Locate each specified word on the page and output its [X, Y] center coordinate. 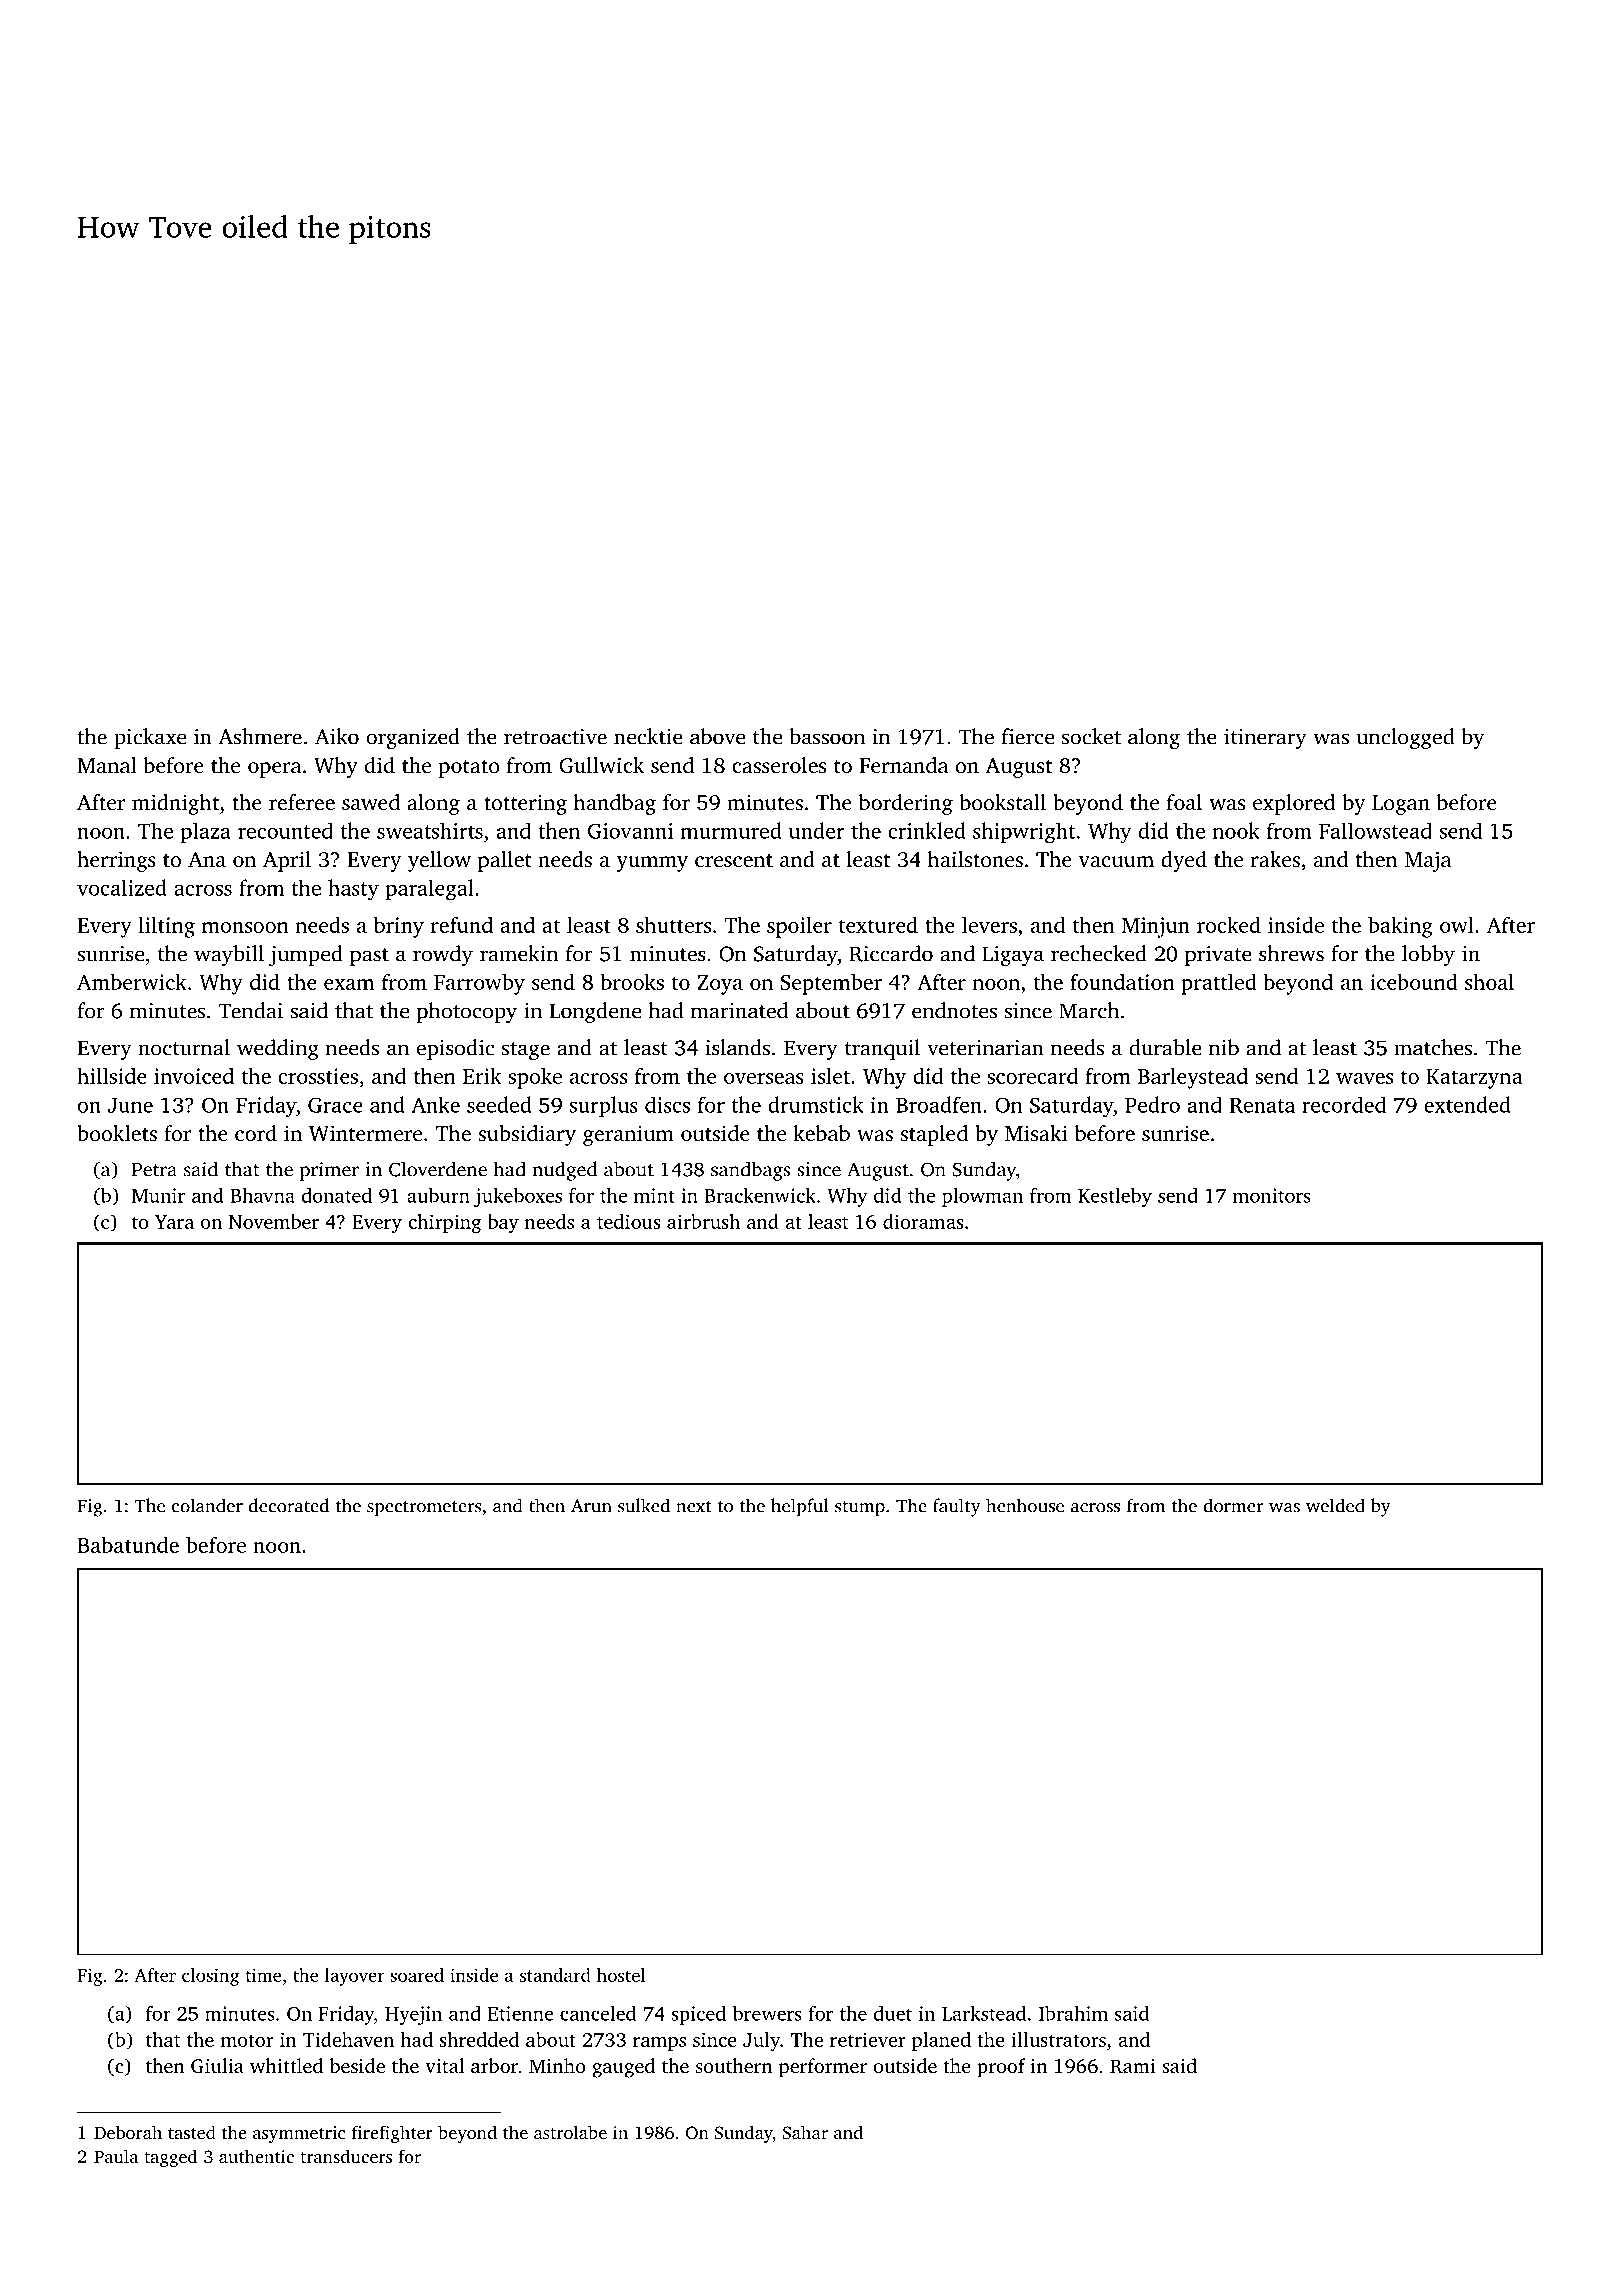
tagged [171, 2158]
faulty [957, 1507]
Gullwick [601, 765]
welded [1335, 1505]
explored [1294, 804]
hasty [353, 890]
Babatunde [128, 1544]
